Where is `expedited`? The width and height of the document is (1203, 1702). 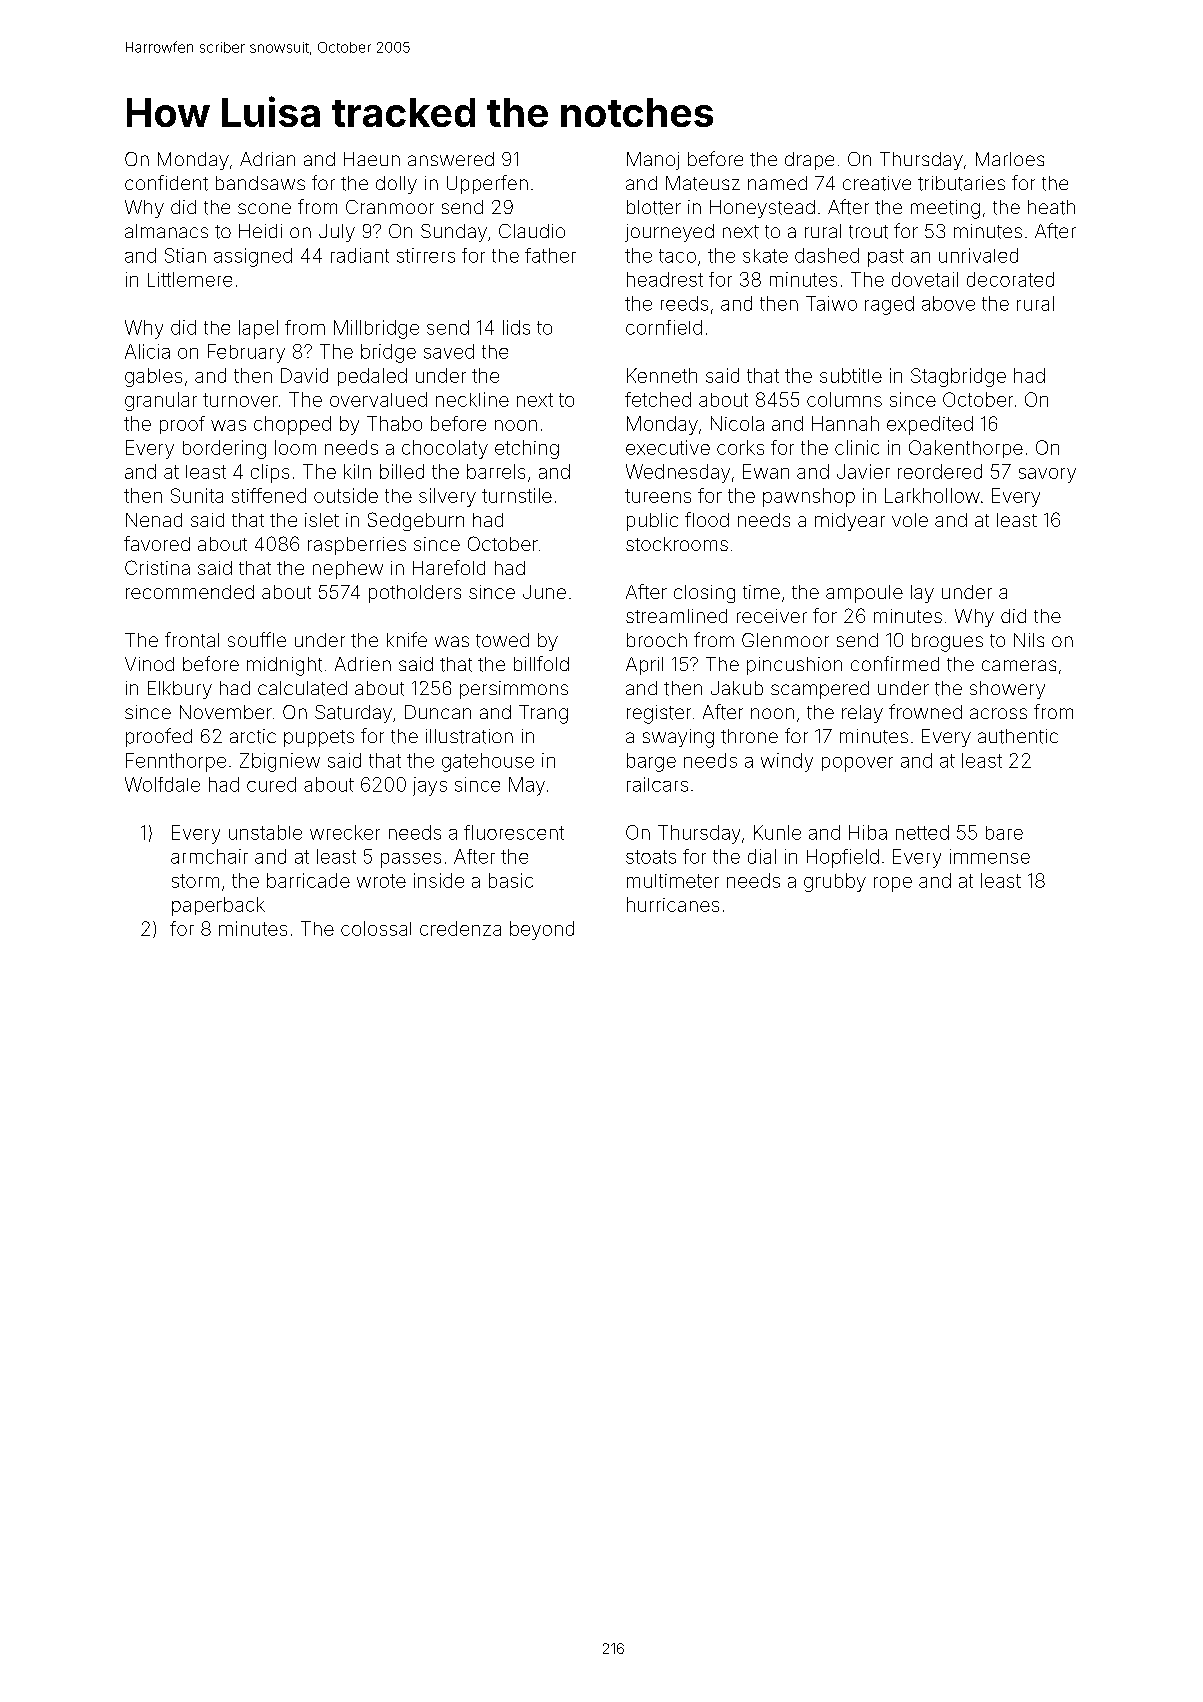 expedited is located at coordinates (930, 425).
